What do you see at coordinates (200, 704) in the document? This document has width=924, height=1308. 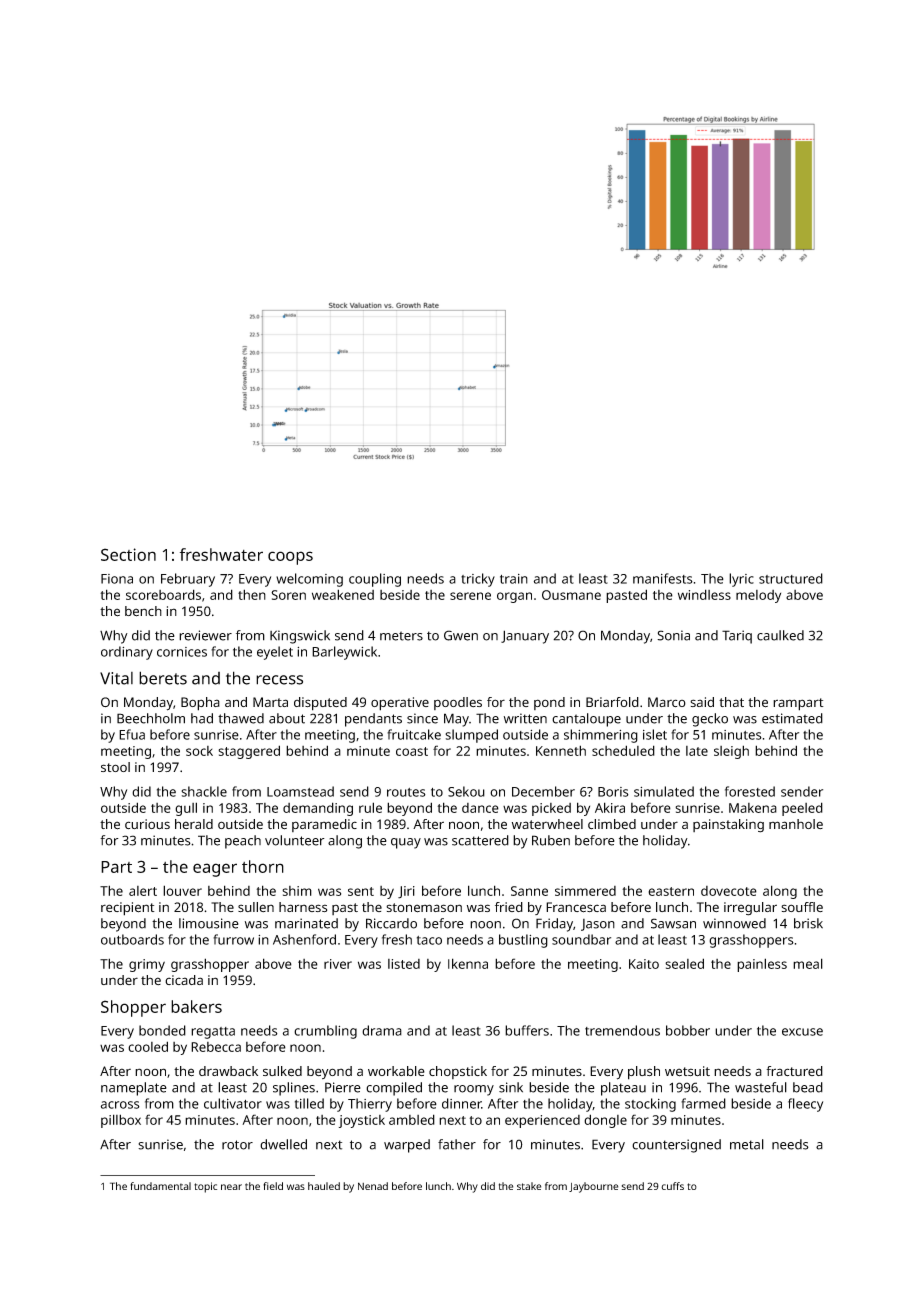 I see `Bopha` at bounding box center [200, 704].
